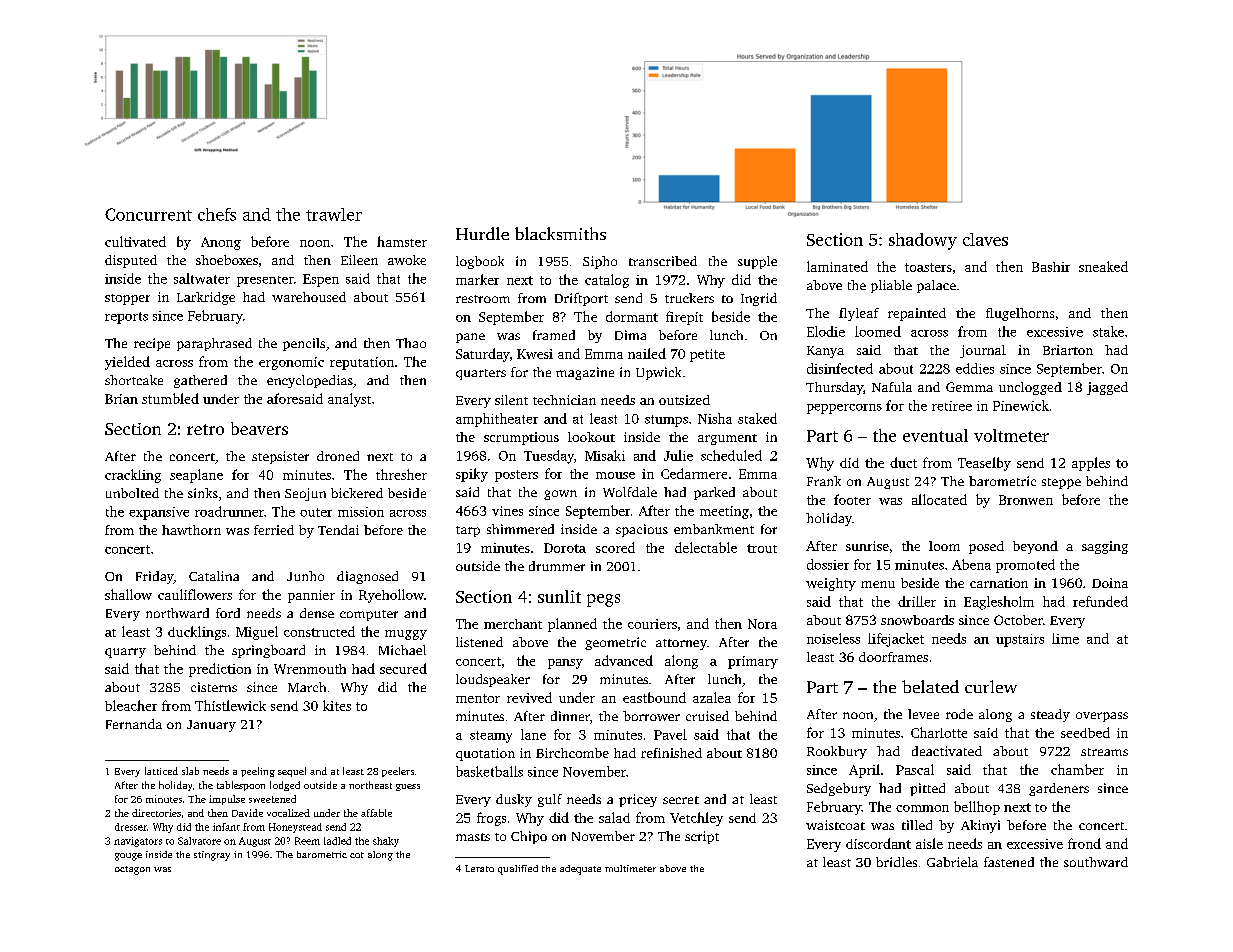 The height and width of the document is (952, 1233). Describe the element at coordinates (986, 547) in the document. I see `posed` at that location.
